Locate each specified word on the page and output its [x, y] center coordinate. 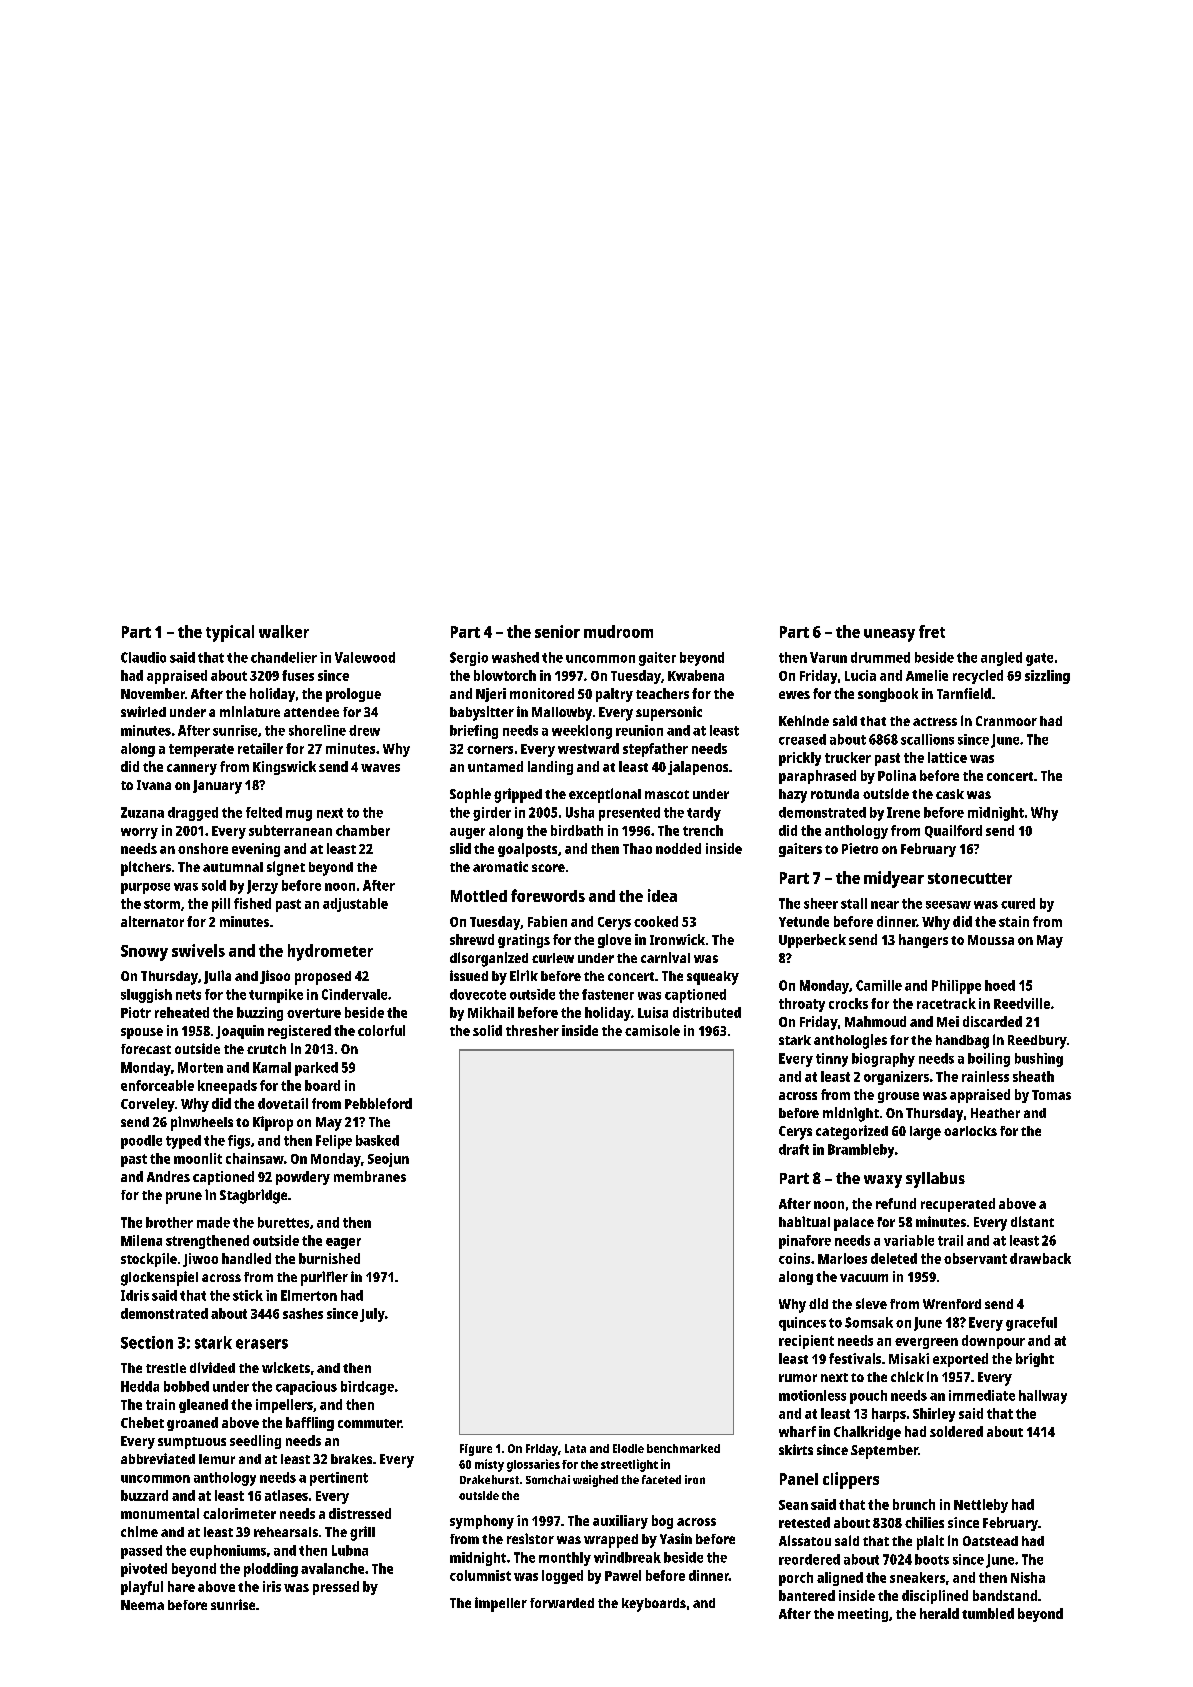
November [153, 693]
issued [469, 975]
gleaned [203, 1406]
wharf [797, 1431]
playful [142, 1588]
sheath [1033, 1076]
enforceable [157, 1085]
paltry [614, 695]
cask [950, 794]
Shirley [934, 1415]
